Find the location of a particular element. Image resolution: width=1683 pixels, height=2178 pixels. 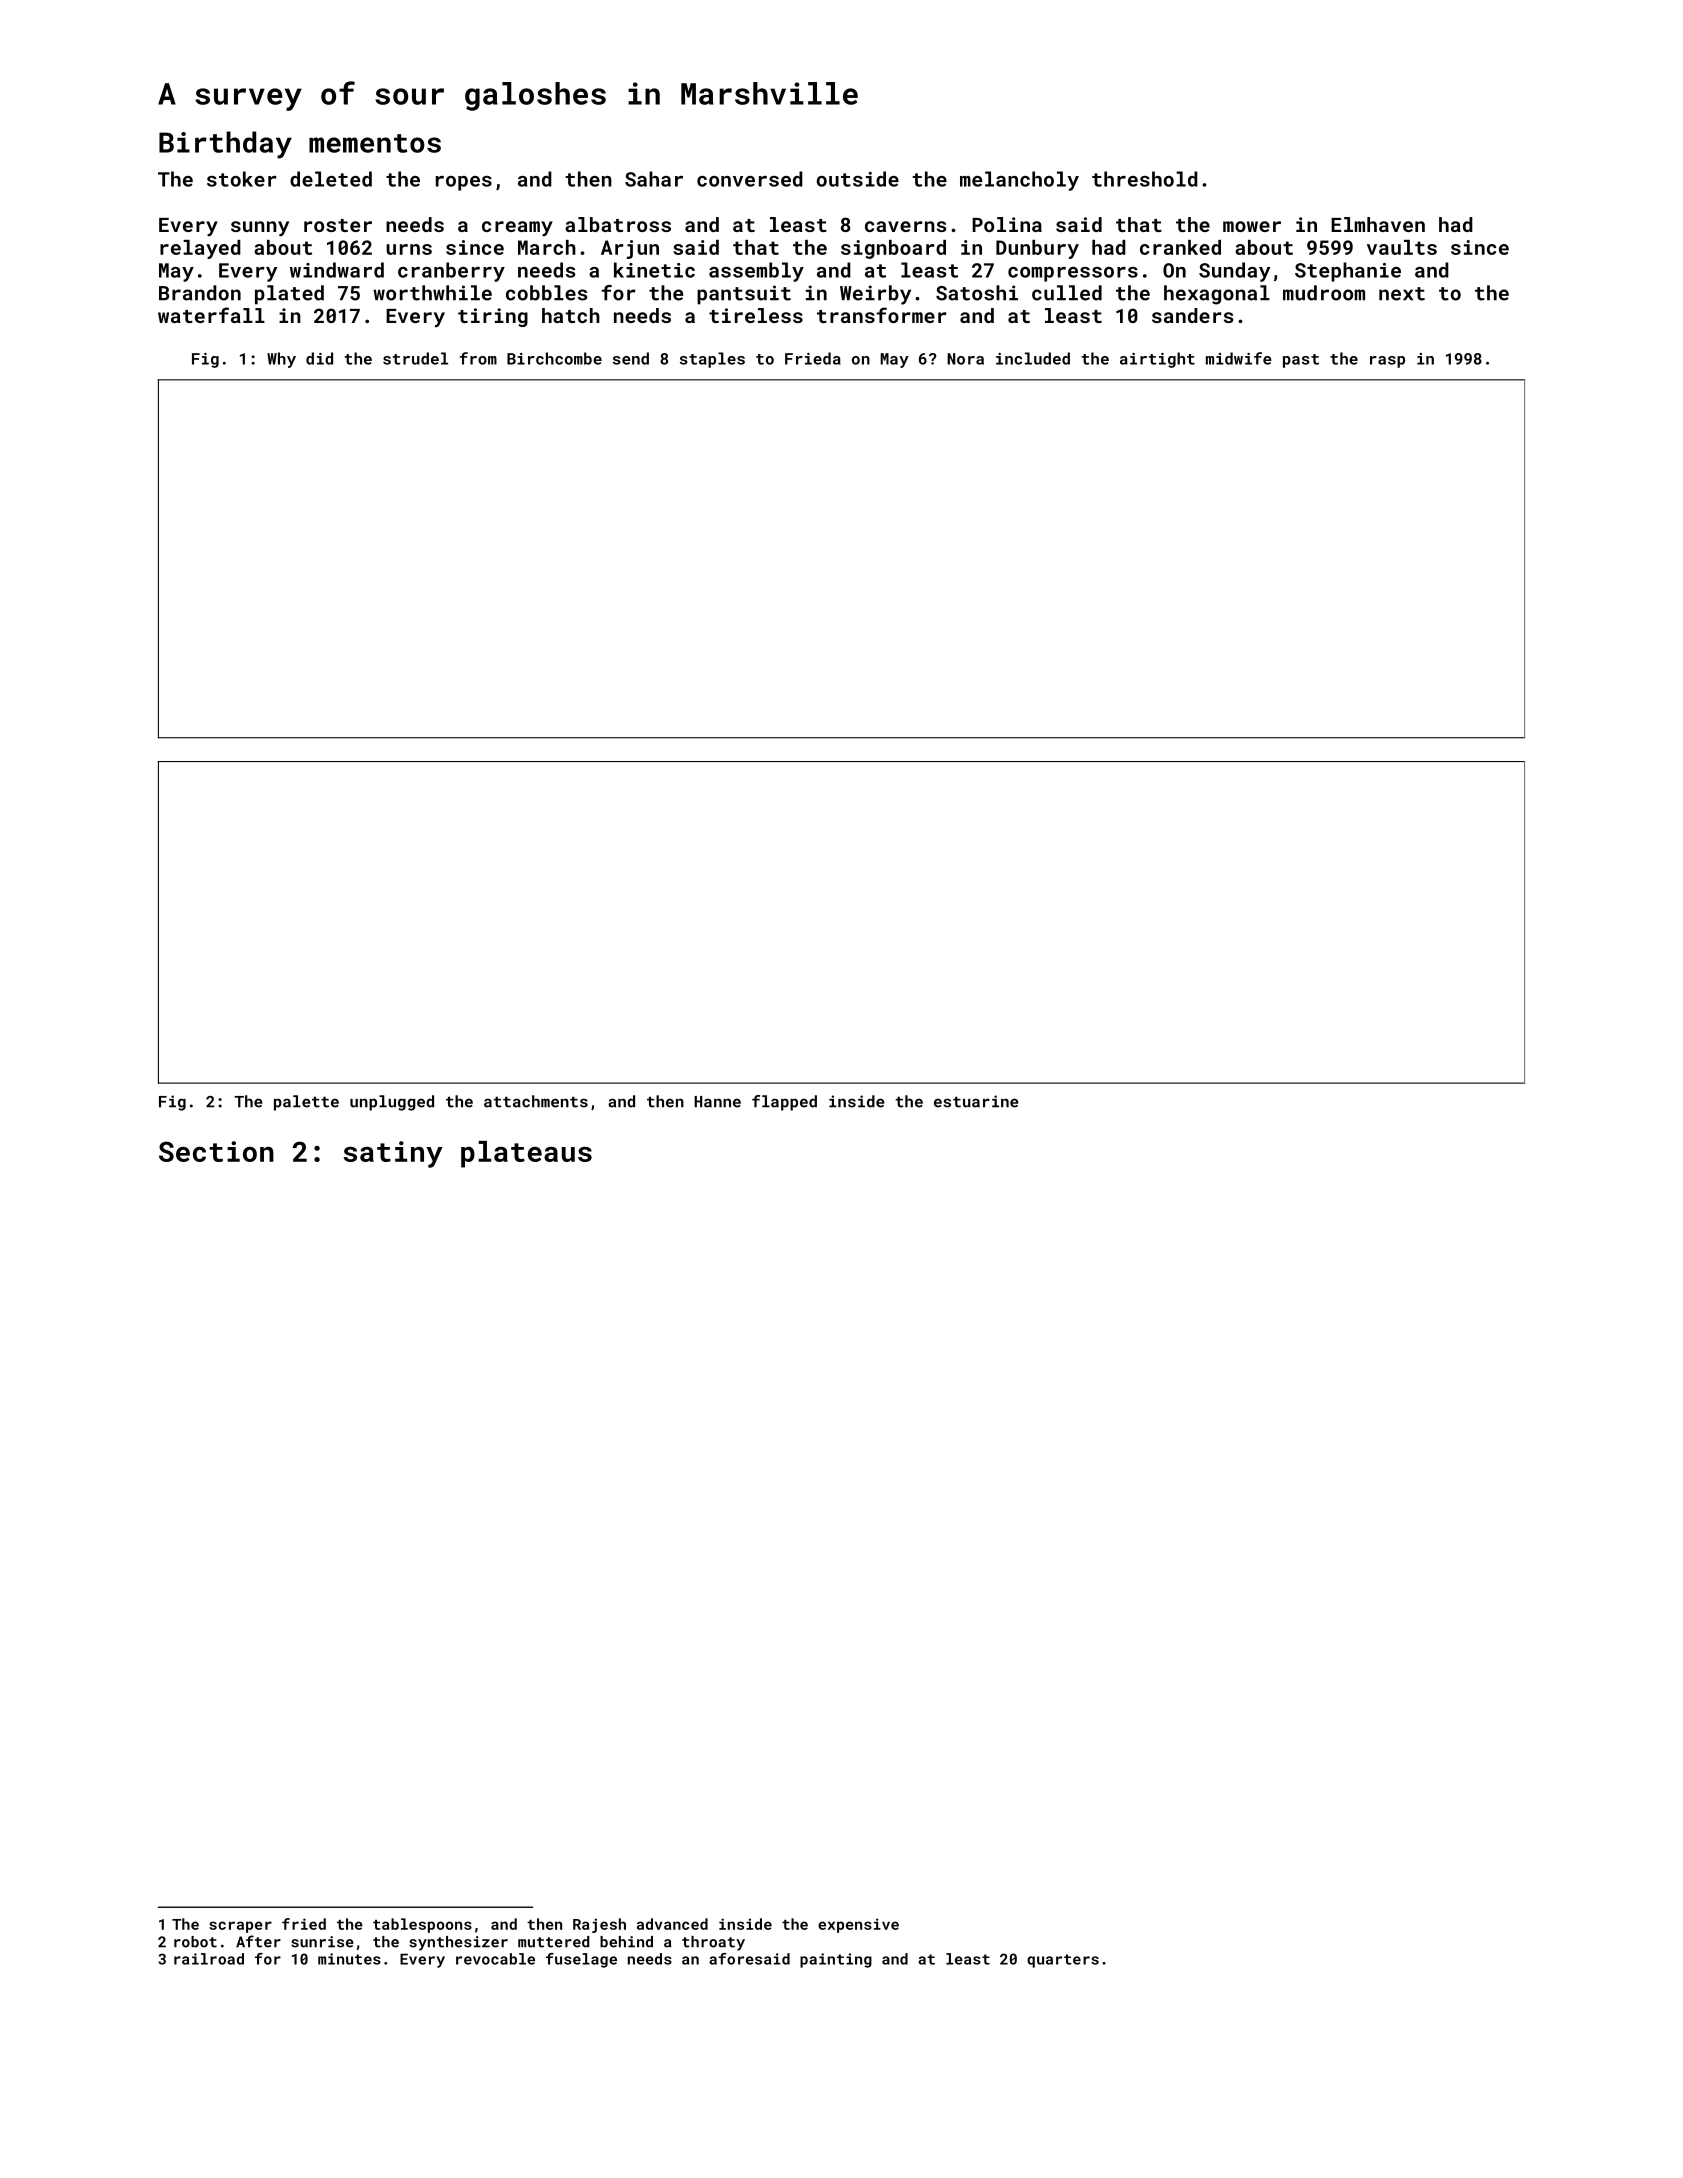

quarters is located at coordinates (1063, 1961).
